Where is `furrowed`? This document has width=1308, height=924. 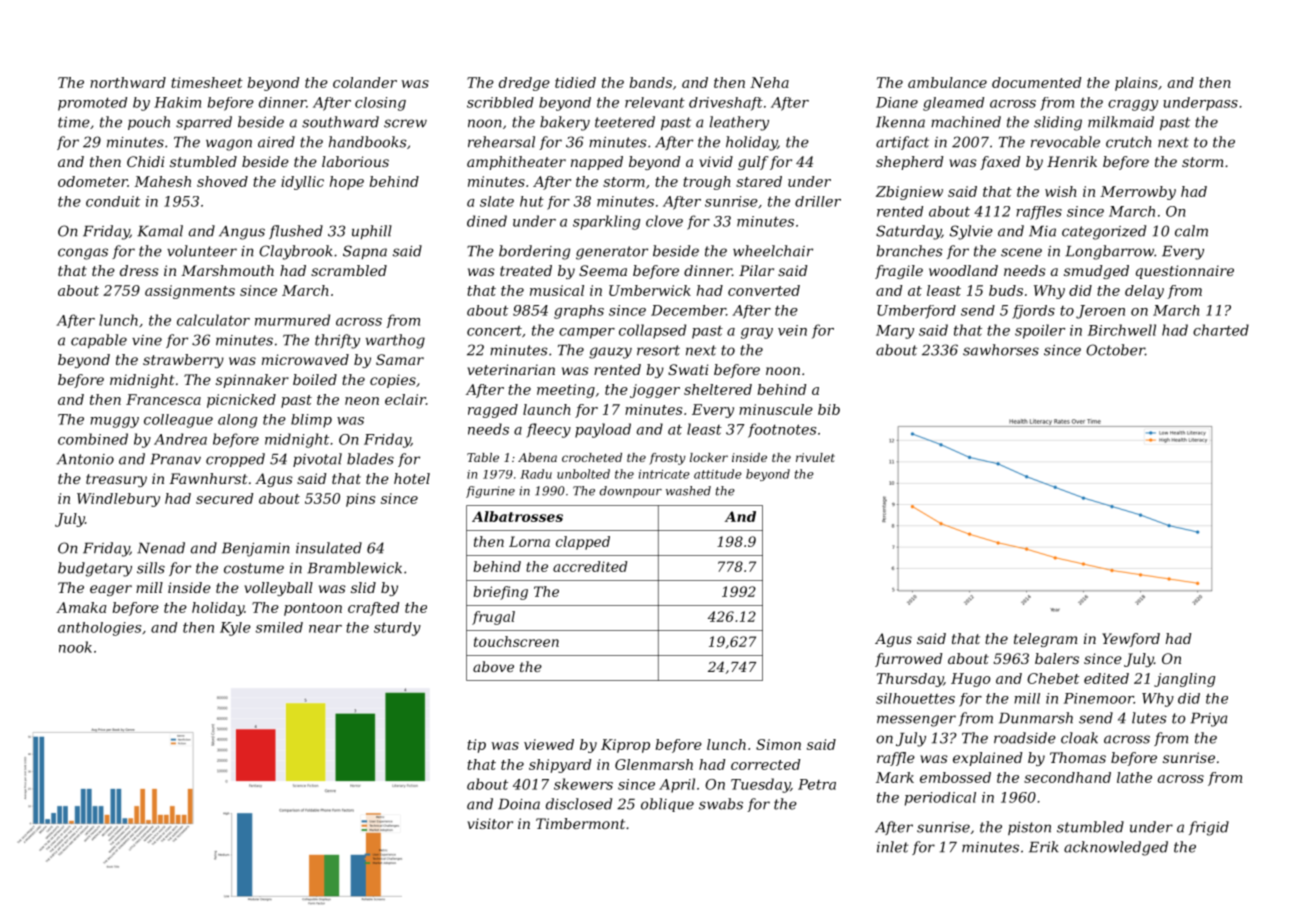
furrowed is located at coordinates (909, 660).
